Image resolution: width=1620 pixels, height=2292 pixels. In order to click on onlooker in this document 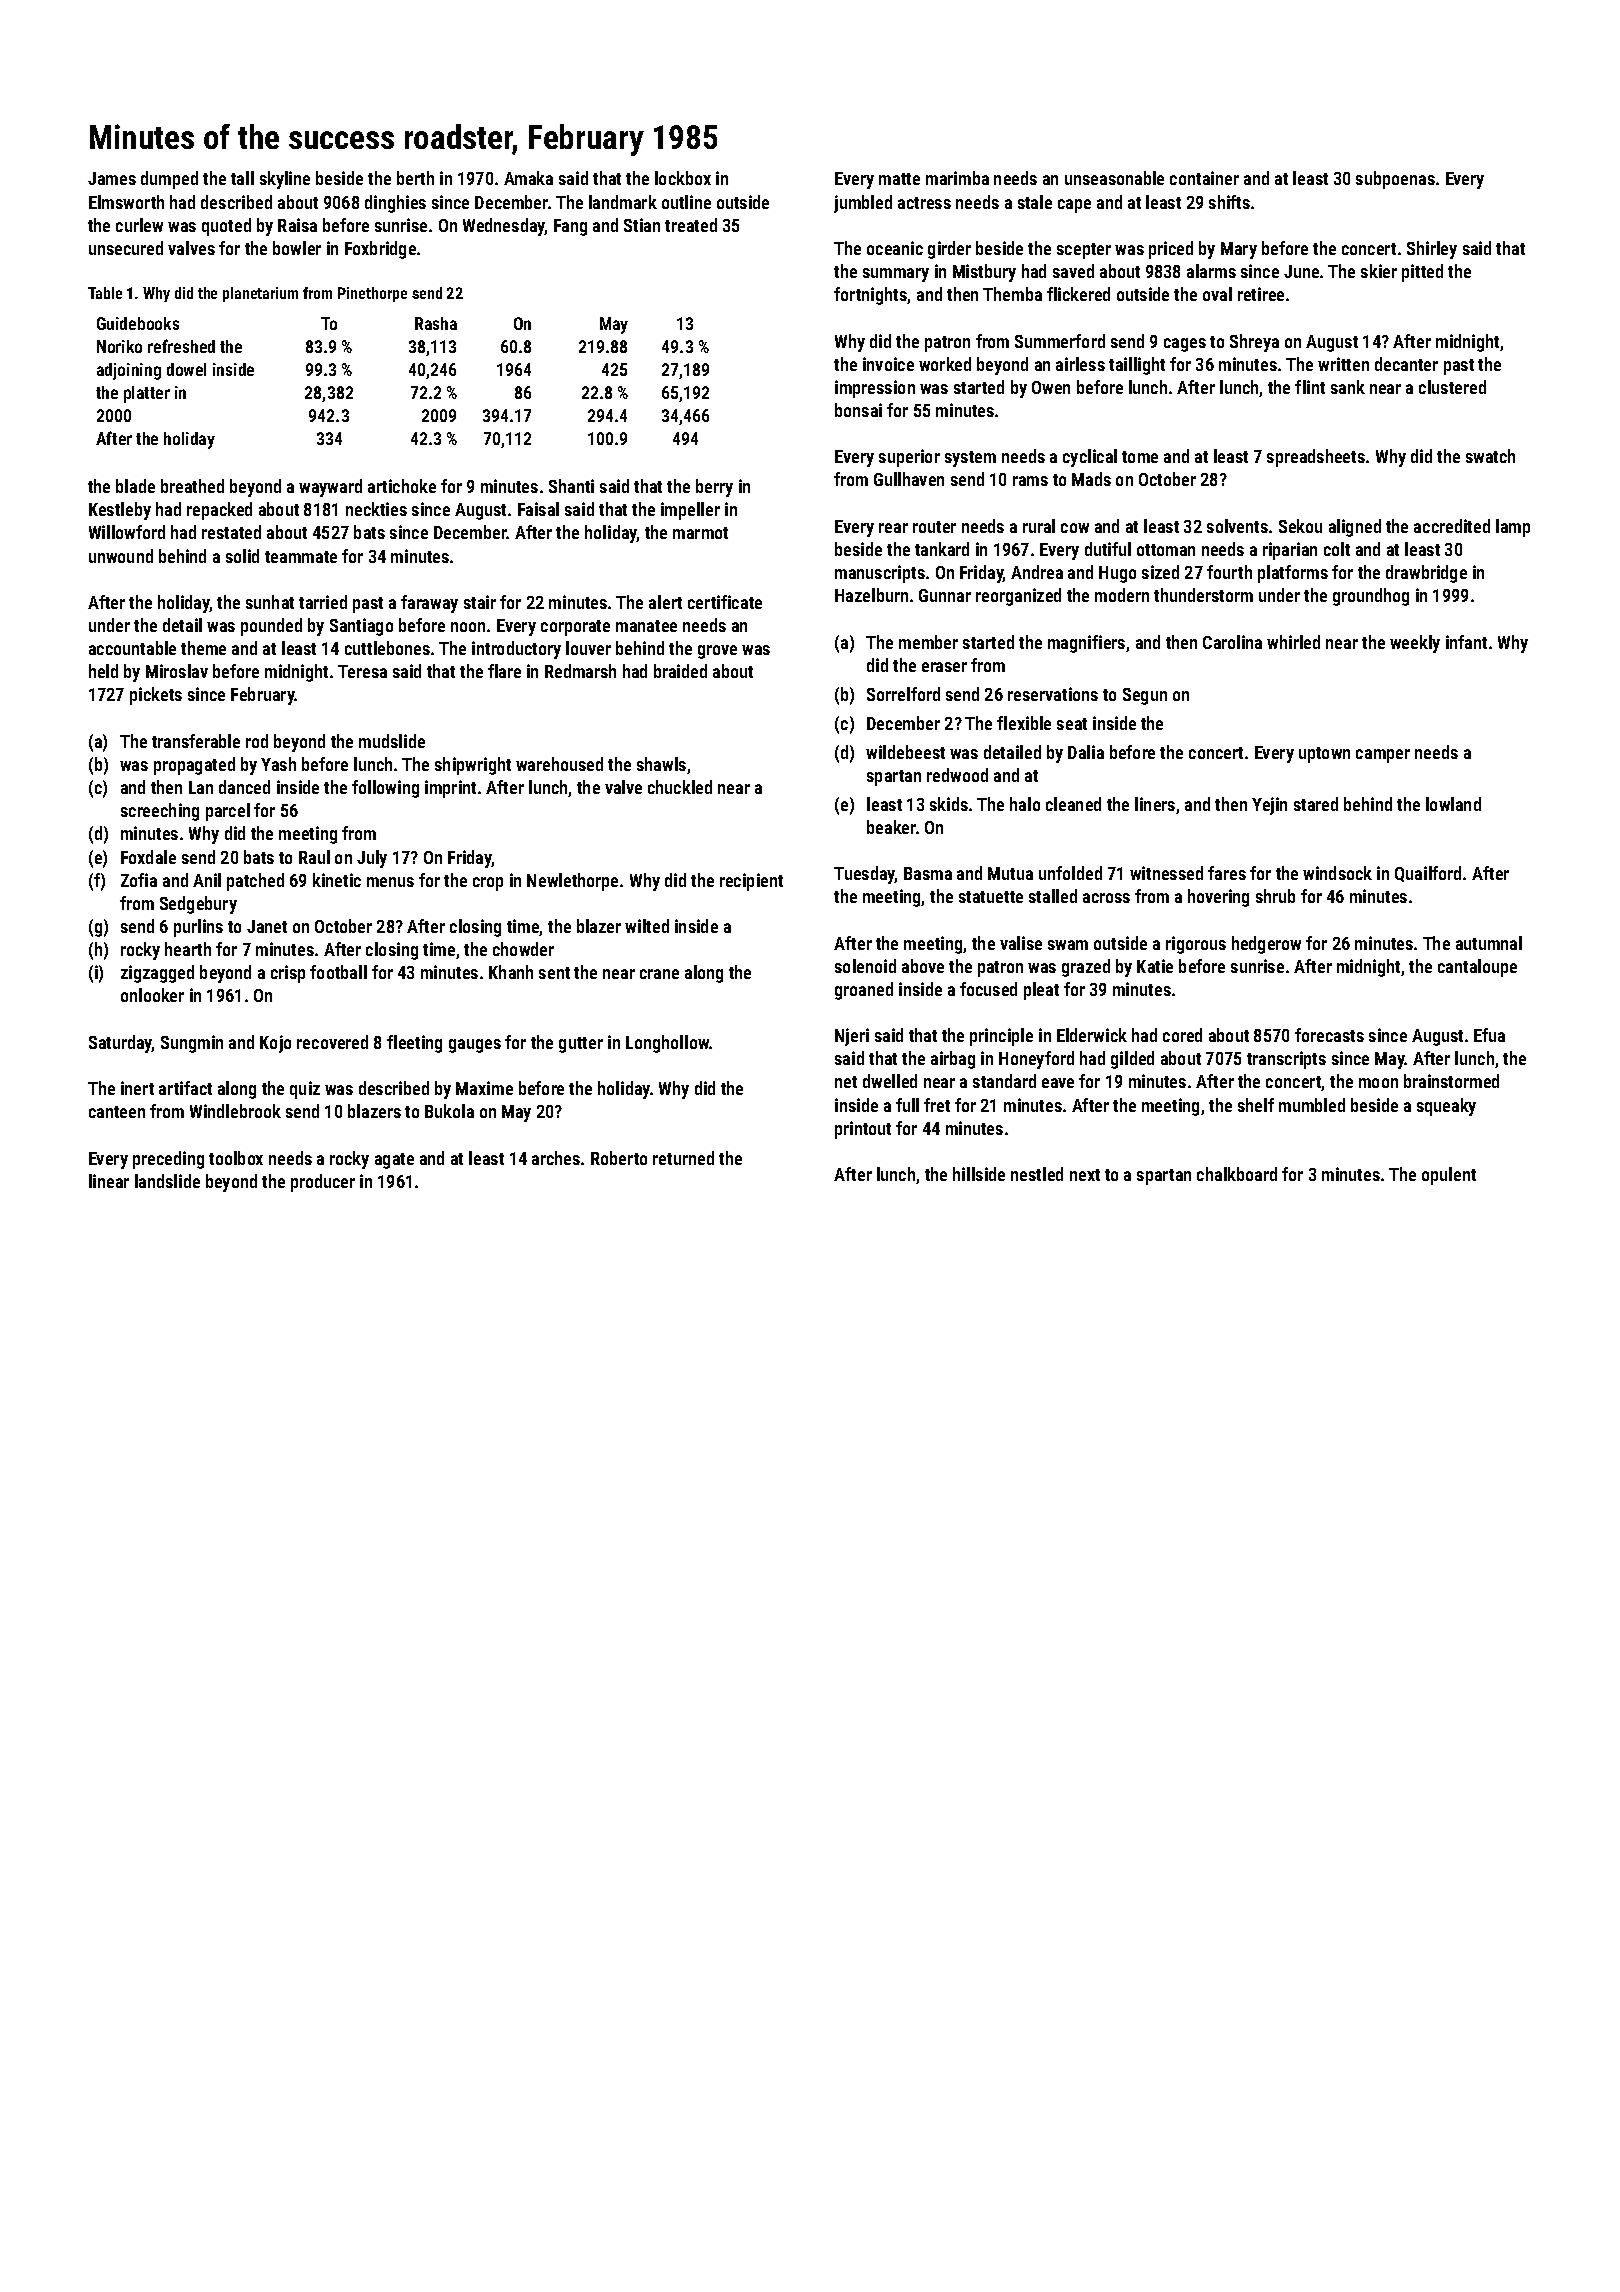, I will do `click(152, 995)`.
